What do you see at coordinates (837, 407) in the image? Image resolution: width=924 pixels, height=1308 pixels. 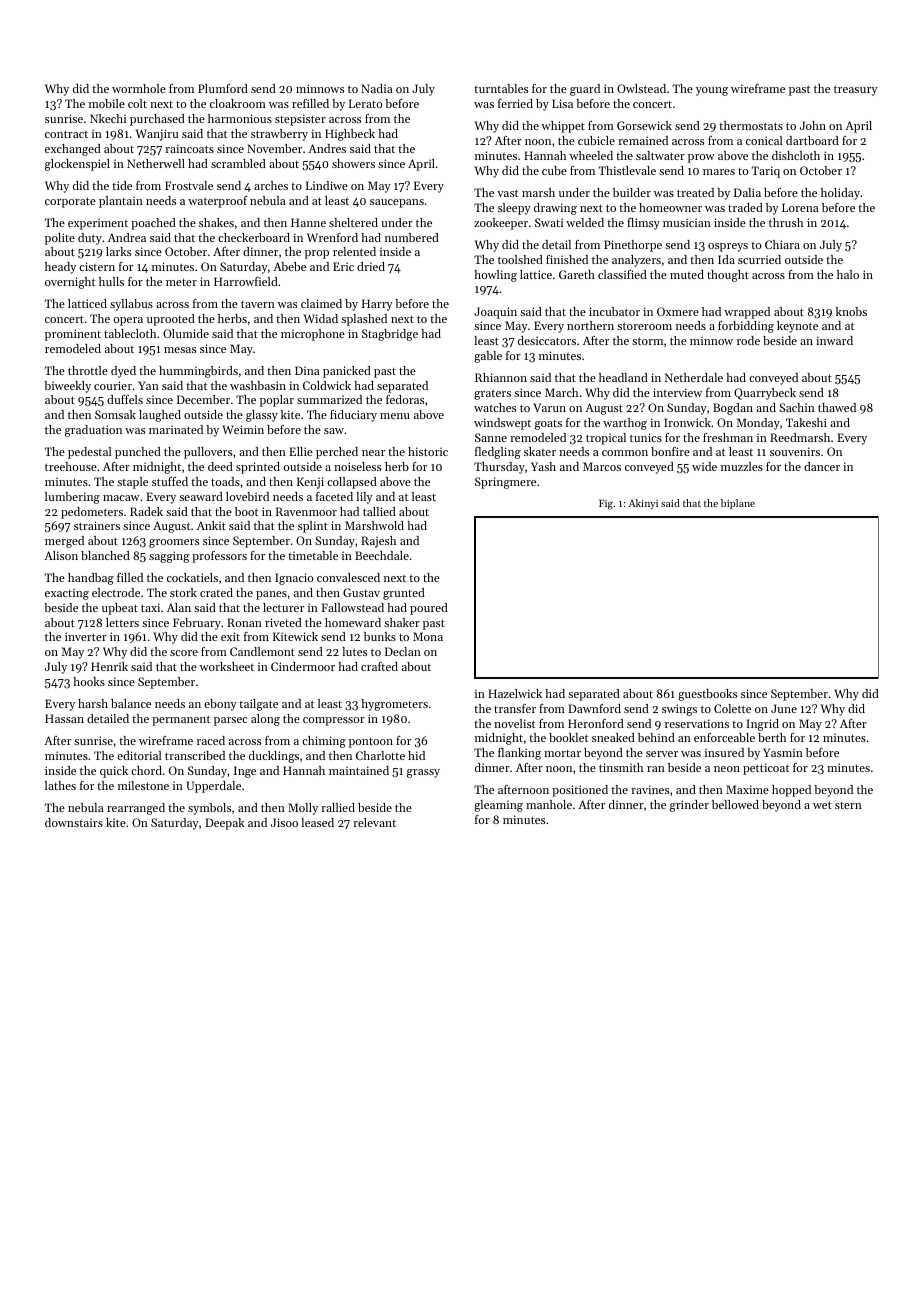 I see `thawed` at bounding box center [837, 407].
